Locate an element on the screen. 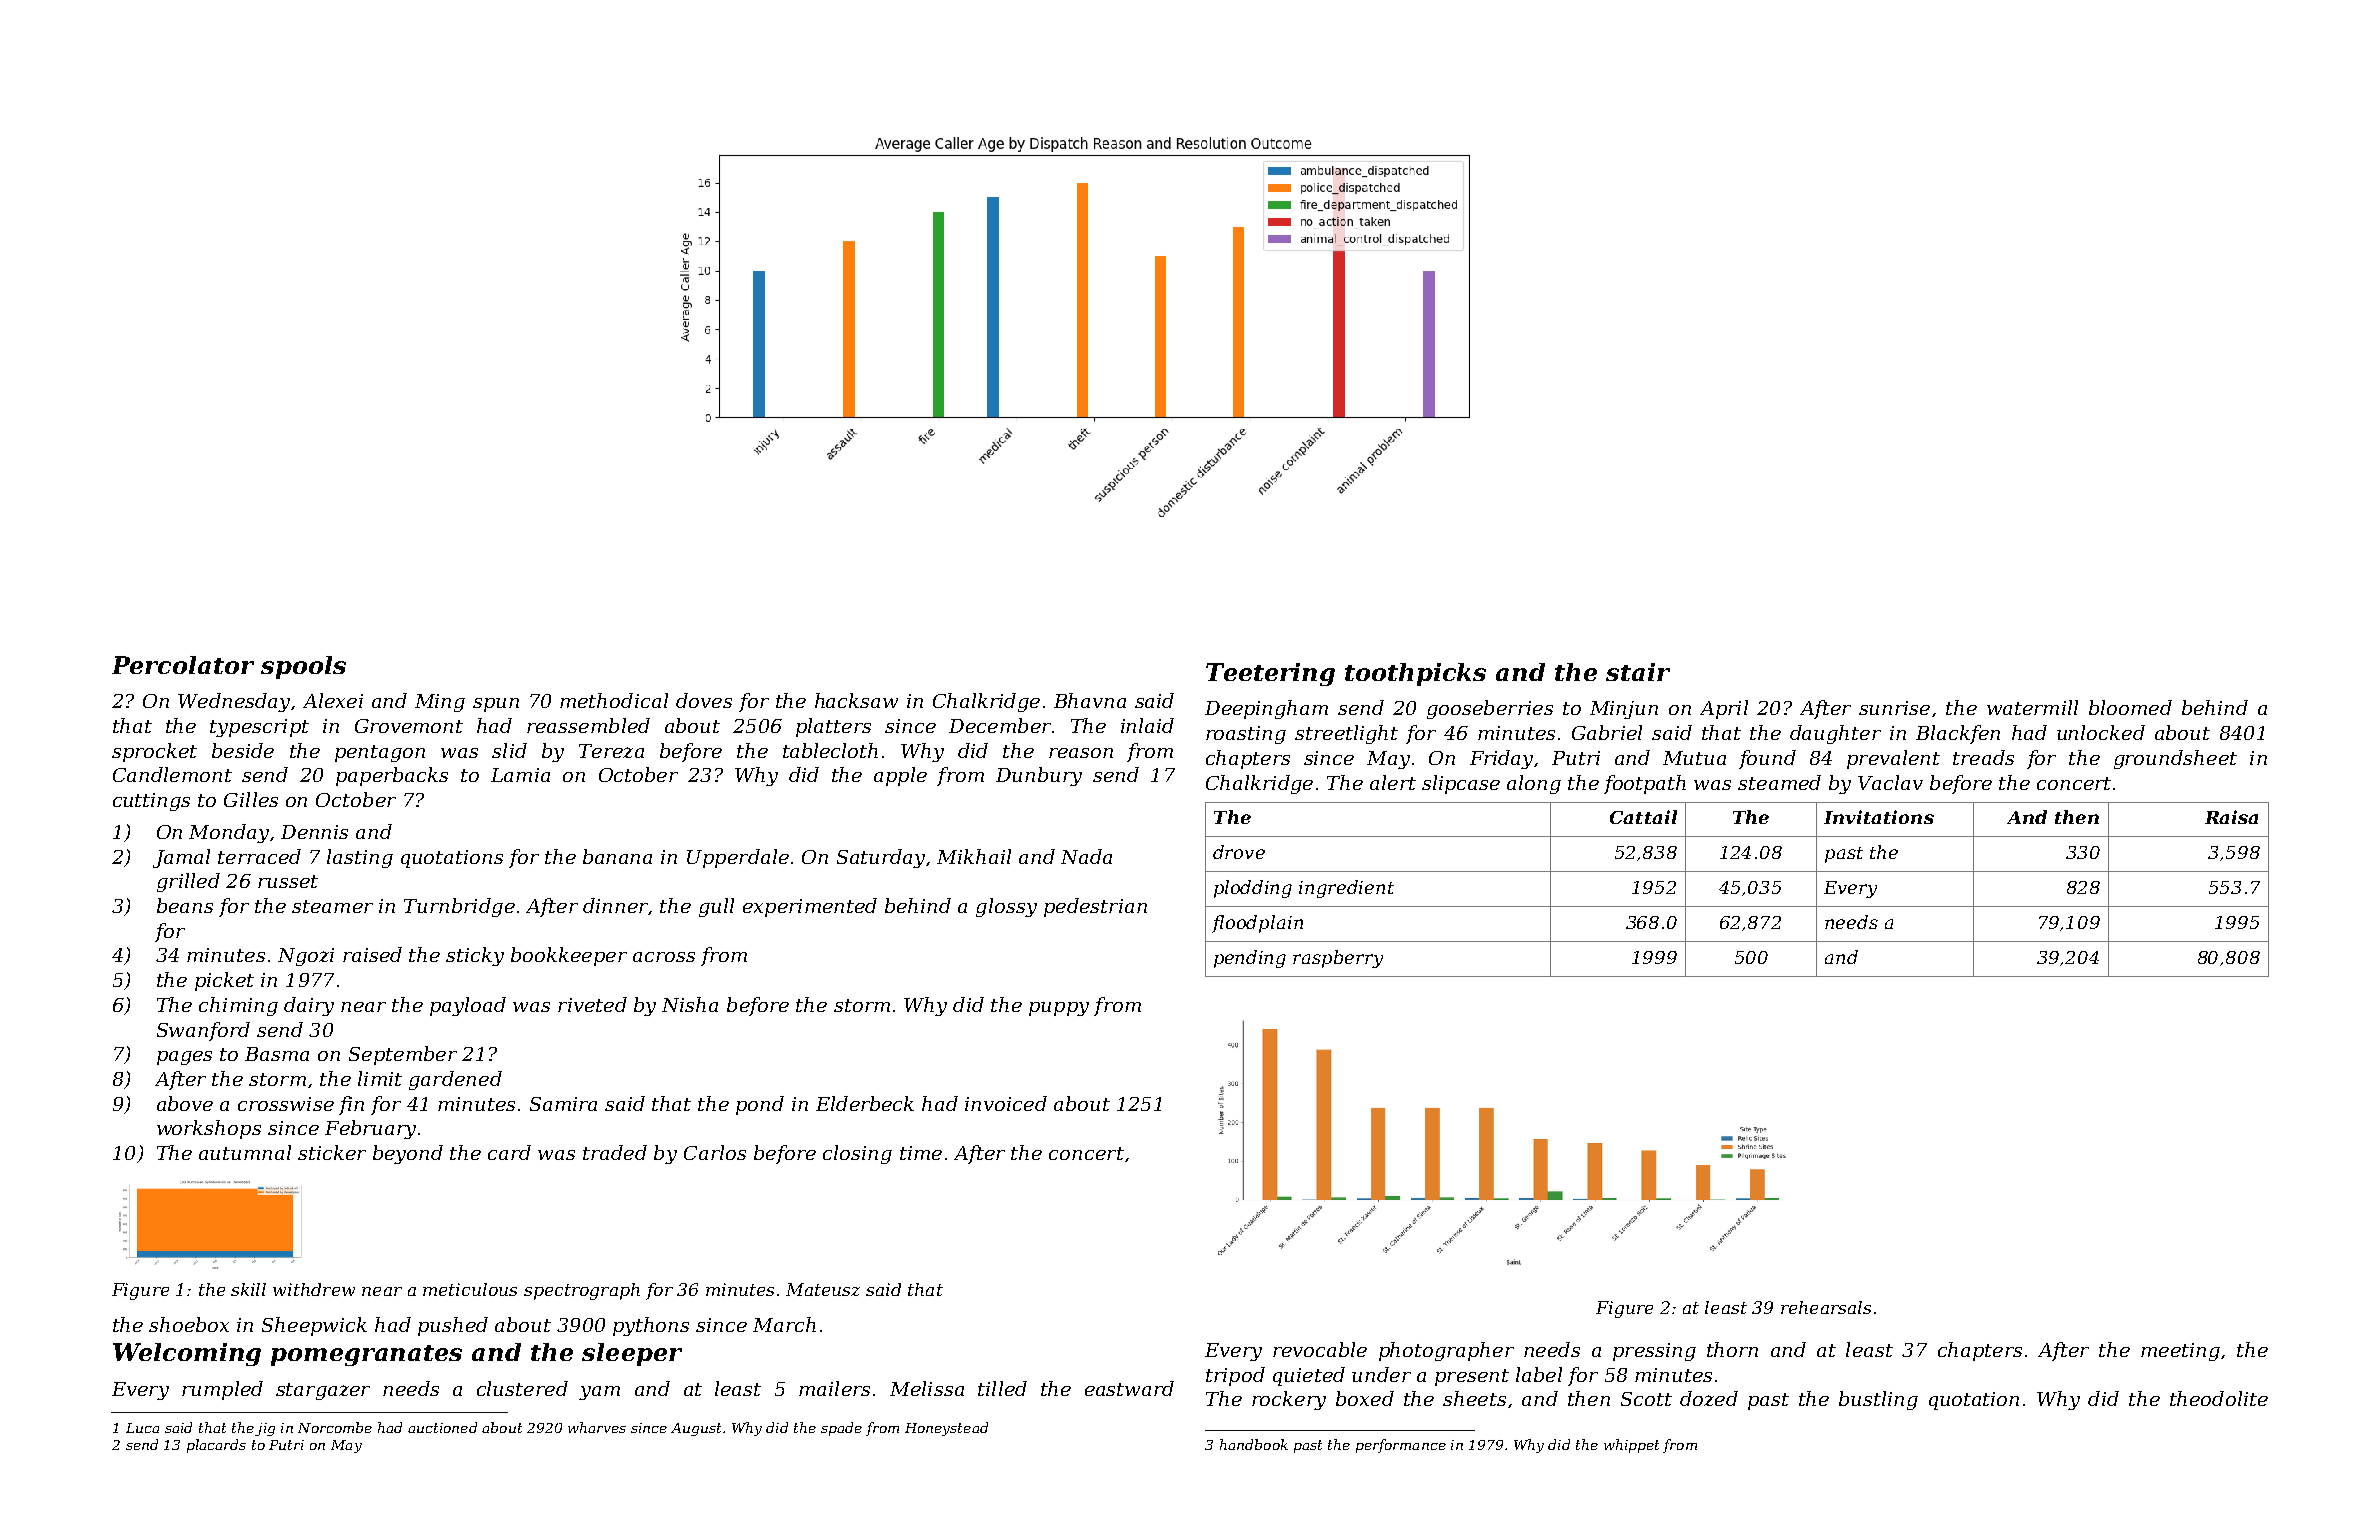  revocable is located at coordinates (1320, 1349).
